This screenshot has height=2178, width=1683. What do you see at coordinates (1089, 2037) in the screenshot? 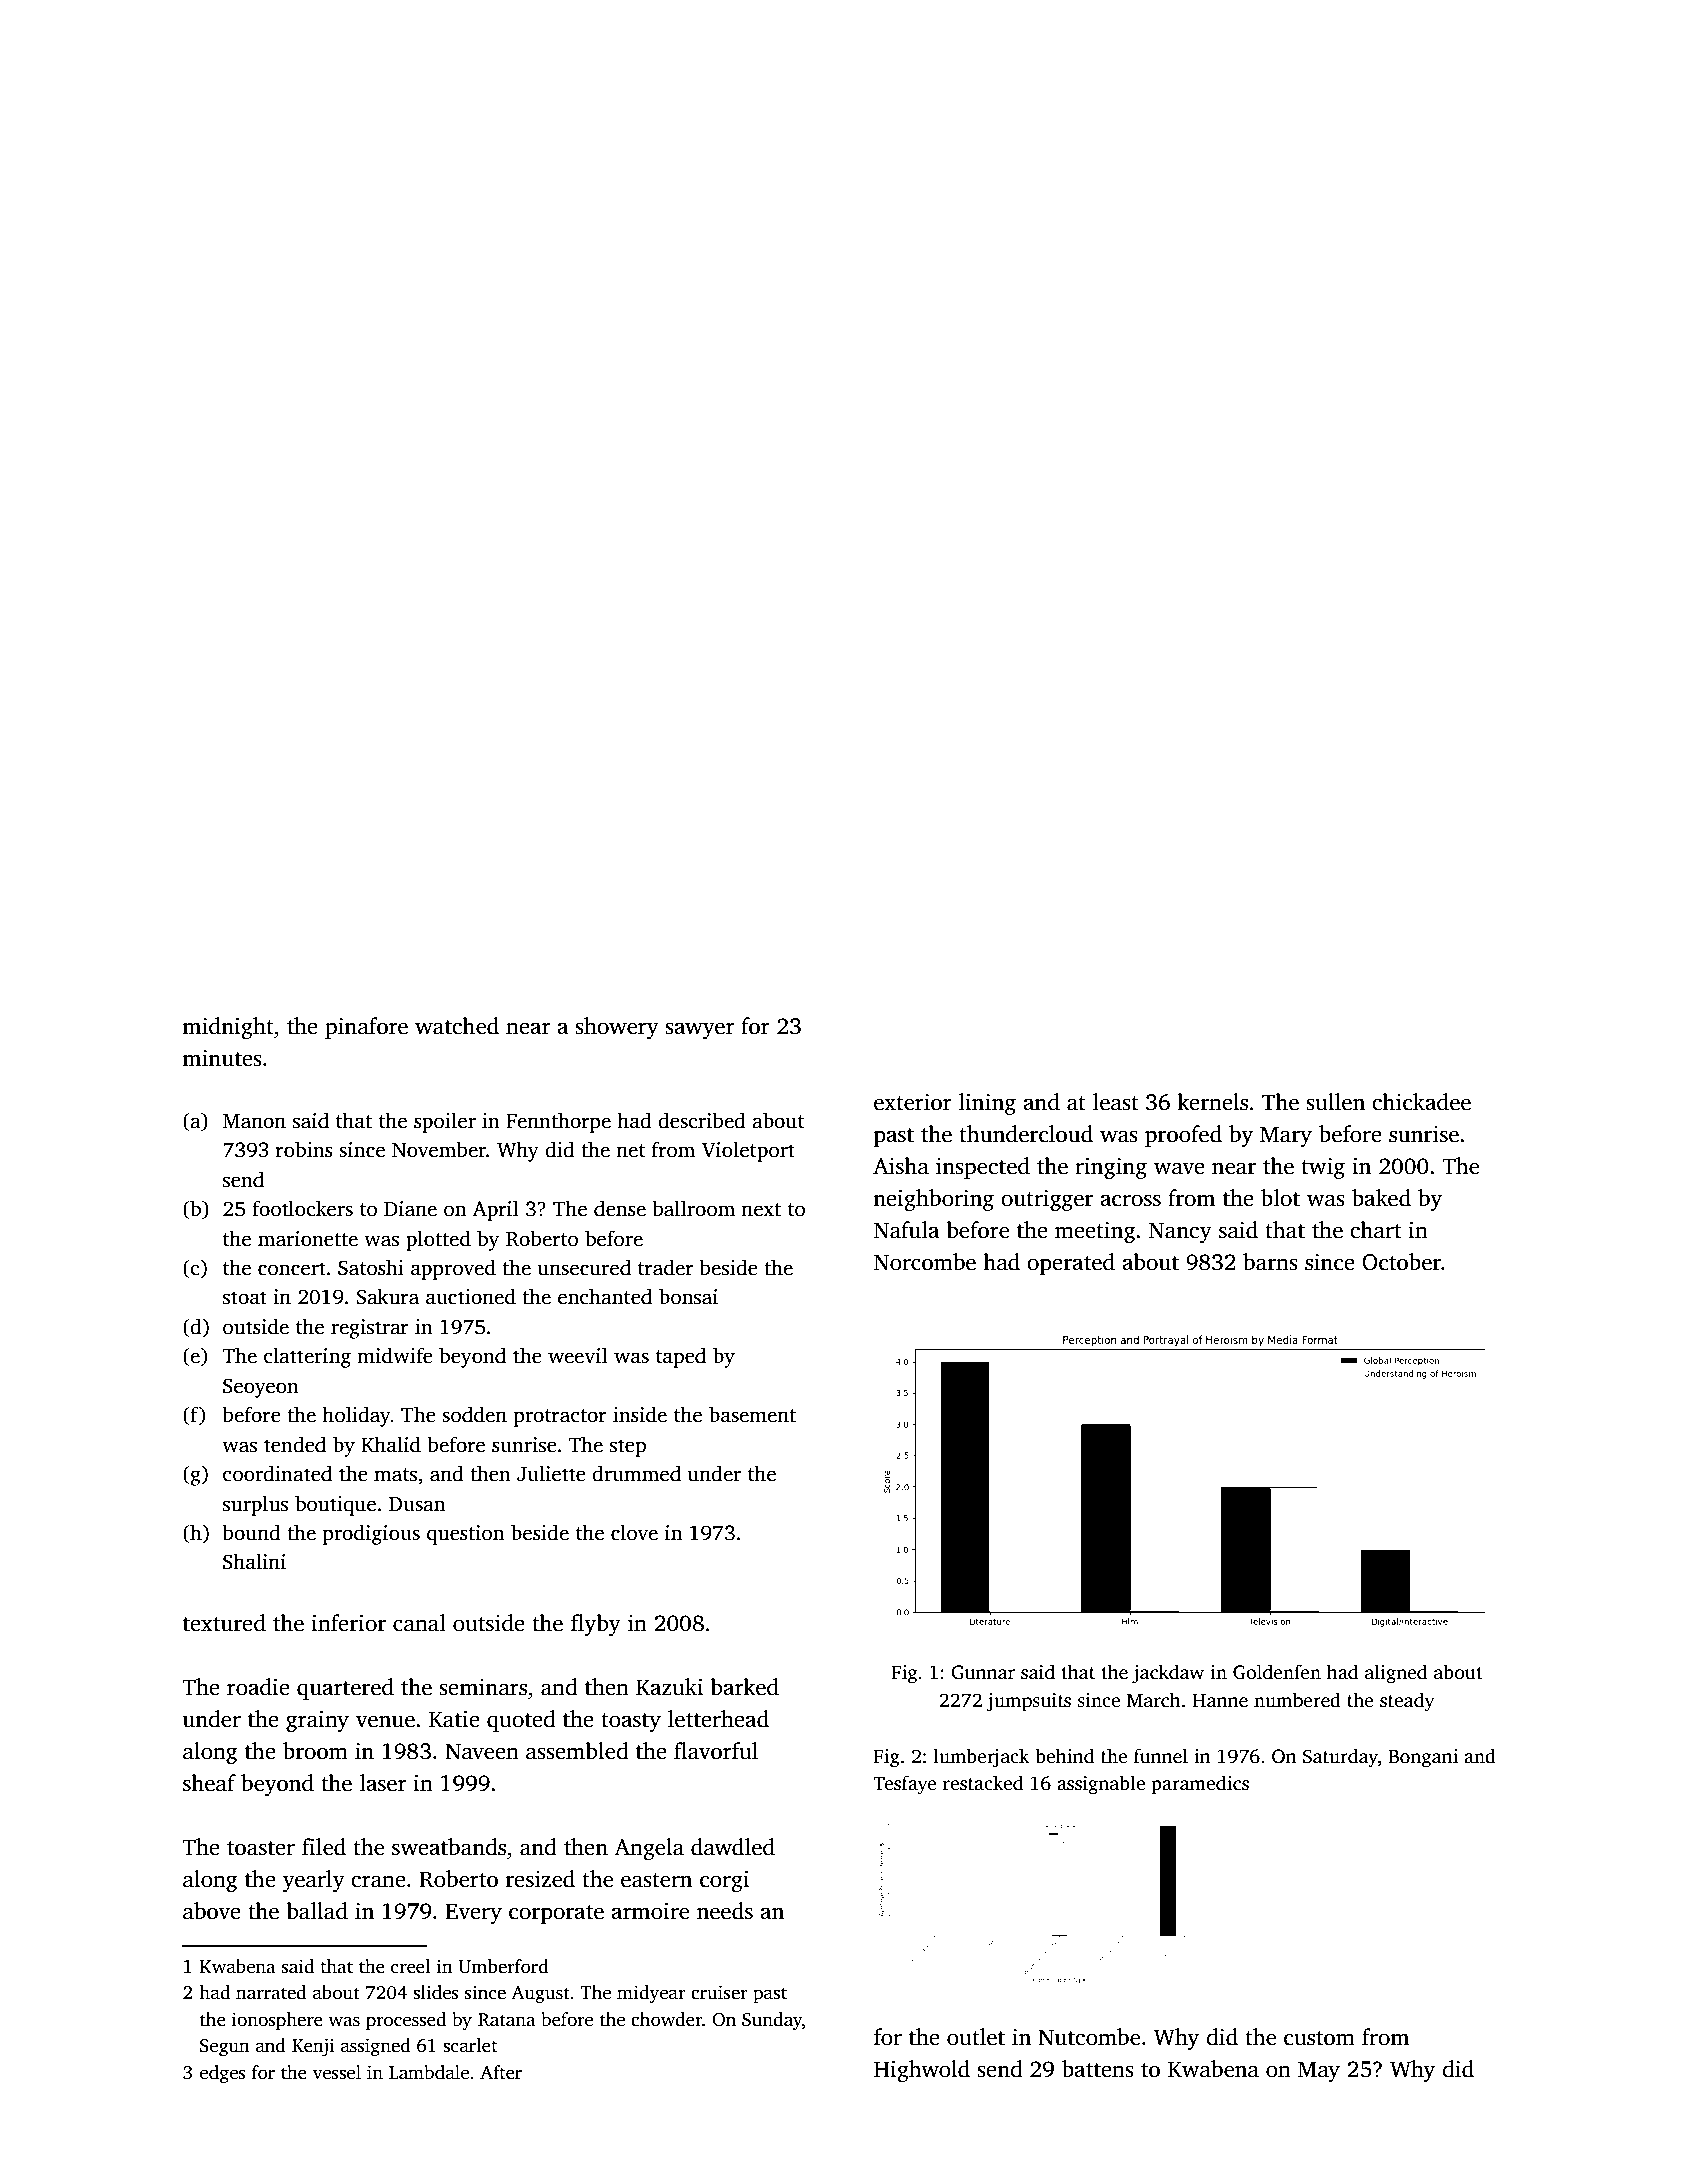
I see `Nutcombe` at bounding box center [1089, 2037].
